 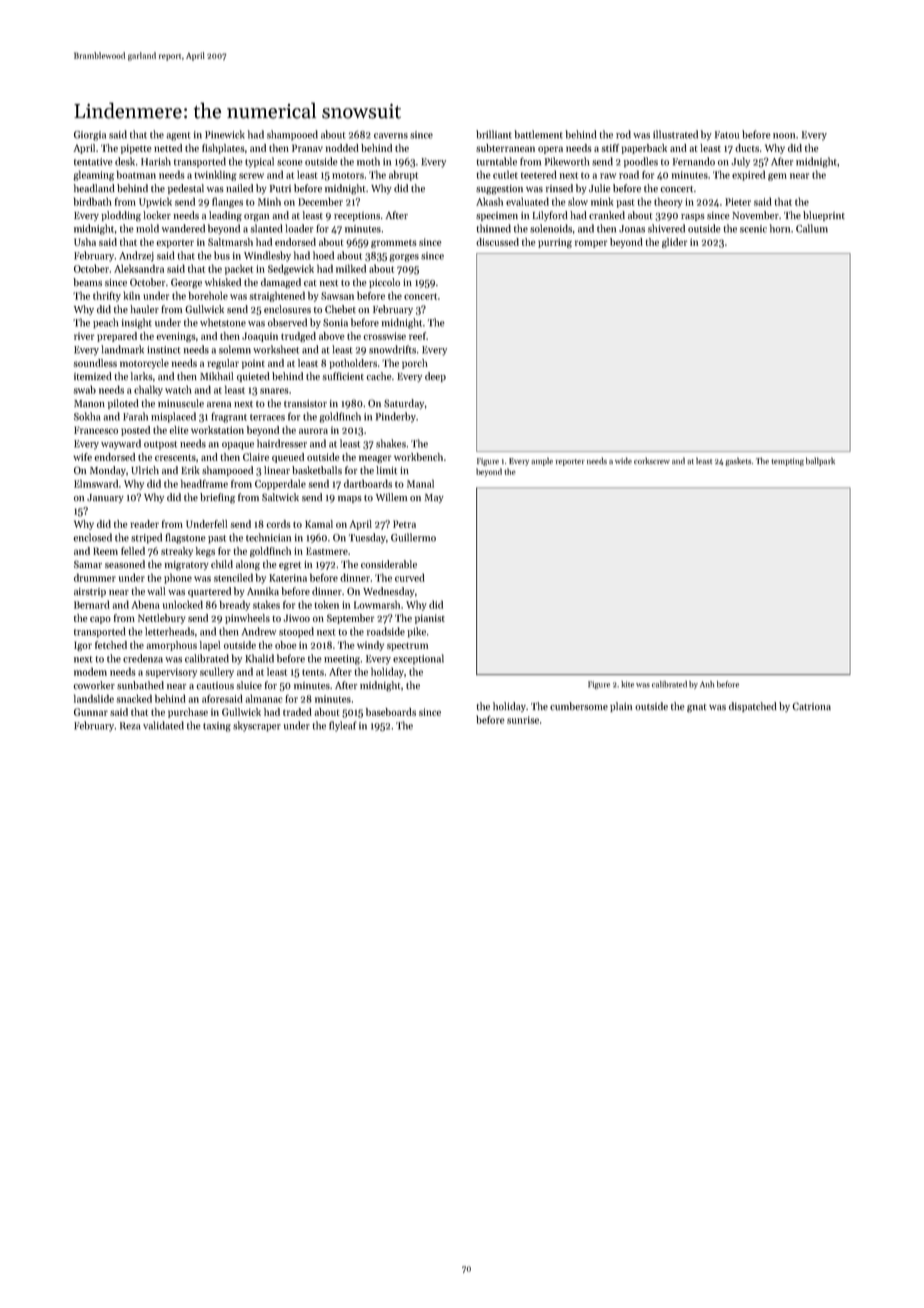 I want to click on baseboards, so click(x=391, y=712).
